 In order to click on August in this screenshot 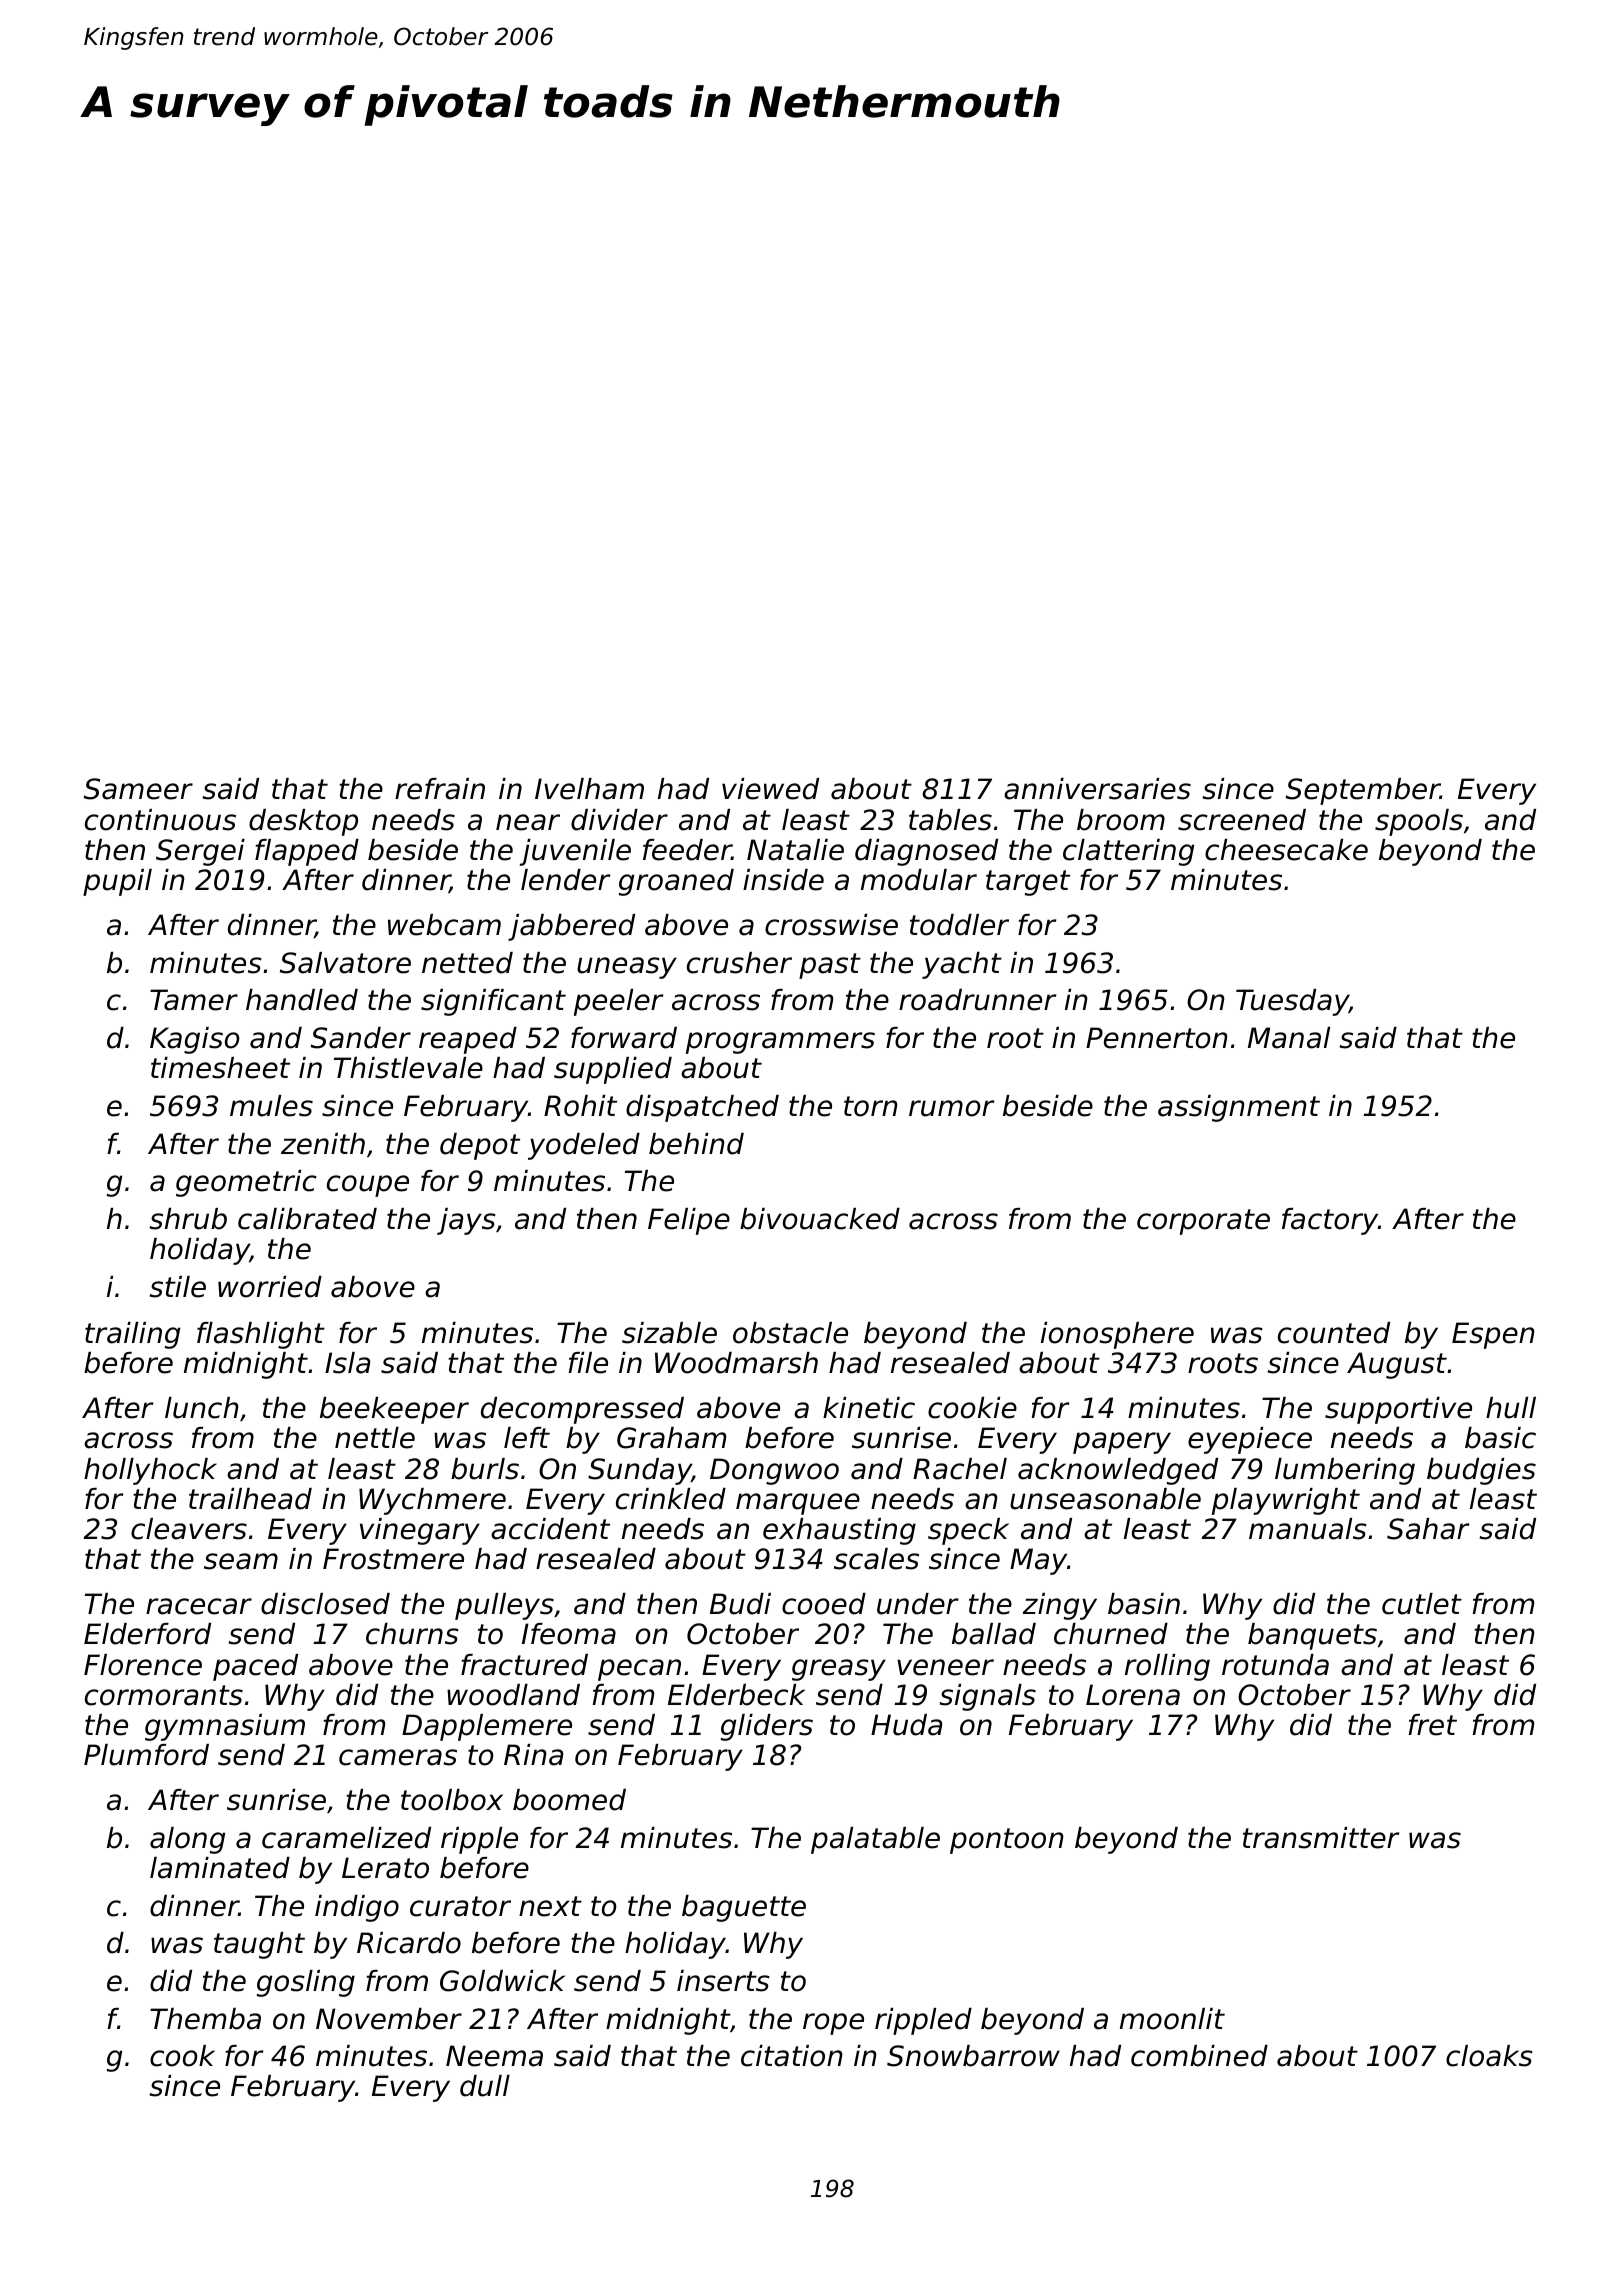, I will do `click(1397, 1365)`.
